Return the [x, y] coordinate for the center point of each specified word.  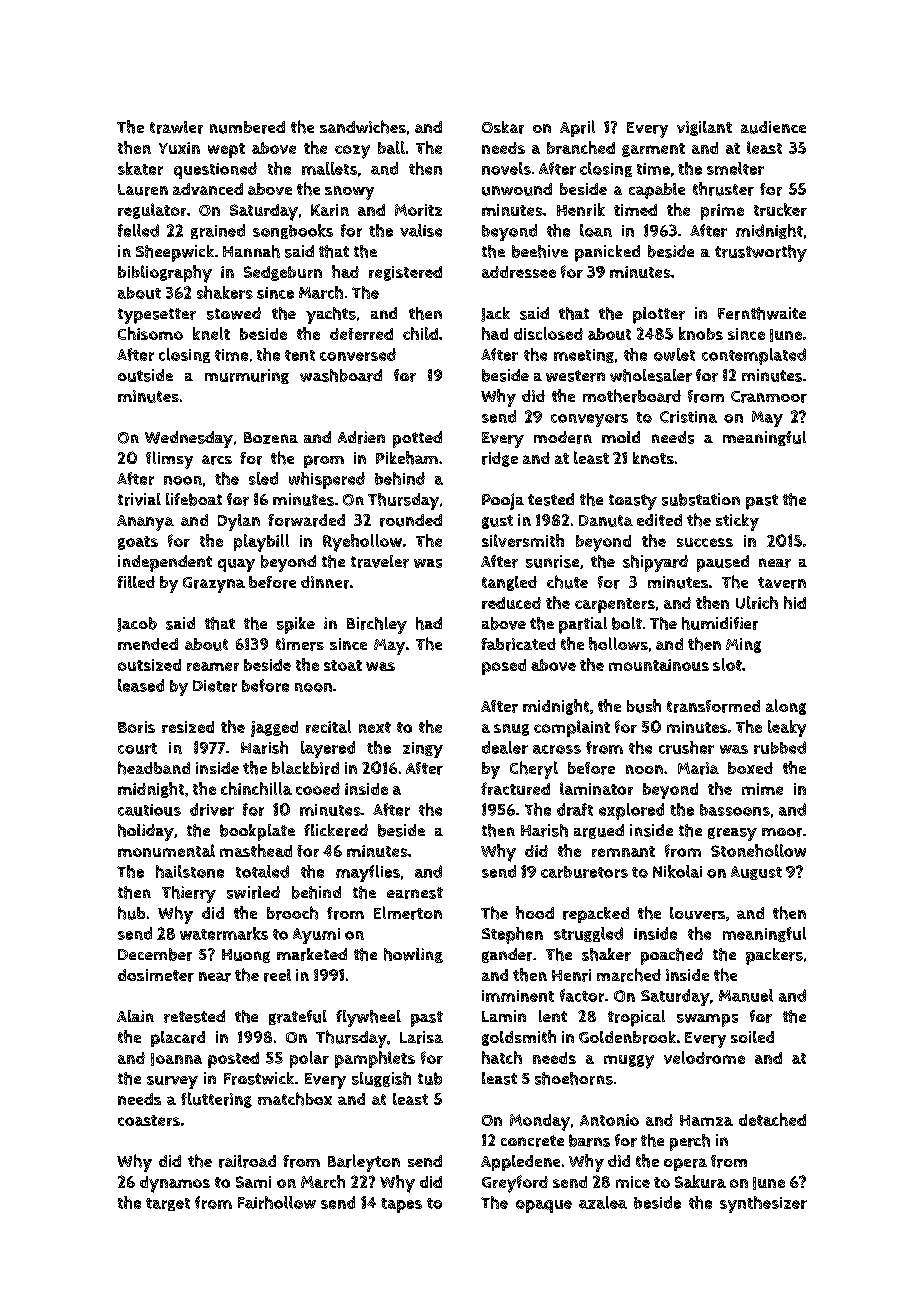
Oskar [503, 127]
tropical [636, 1018]
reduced [511, 603]
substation [701, 499]
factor [582, 995]
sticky [737, 522]
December [155, 954]
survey [172, 1082]
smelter [735, 168]
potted [417, 439]
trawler [176, 127]
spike [296, 625]
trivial [139, 499]
